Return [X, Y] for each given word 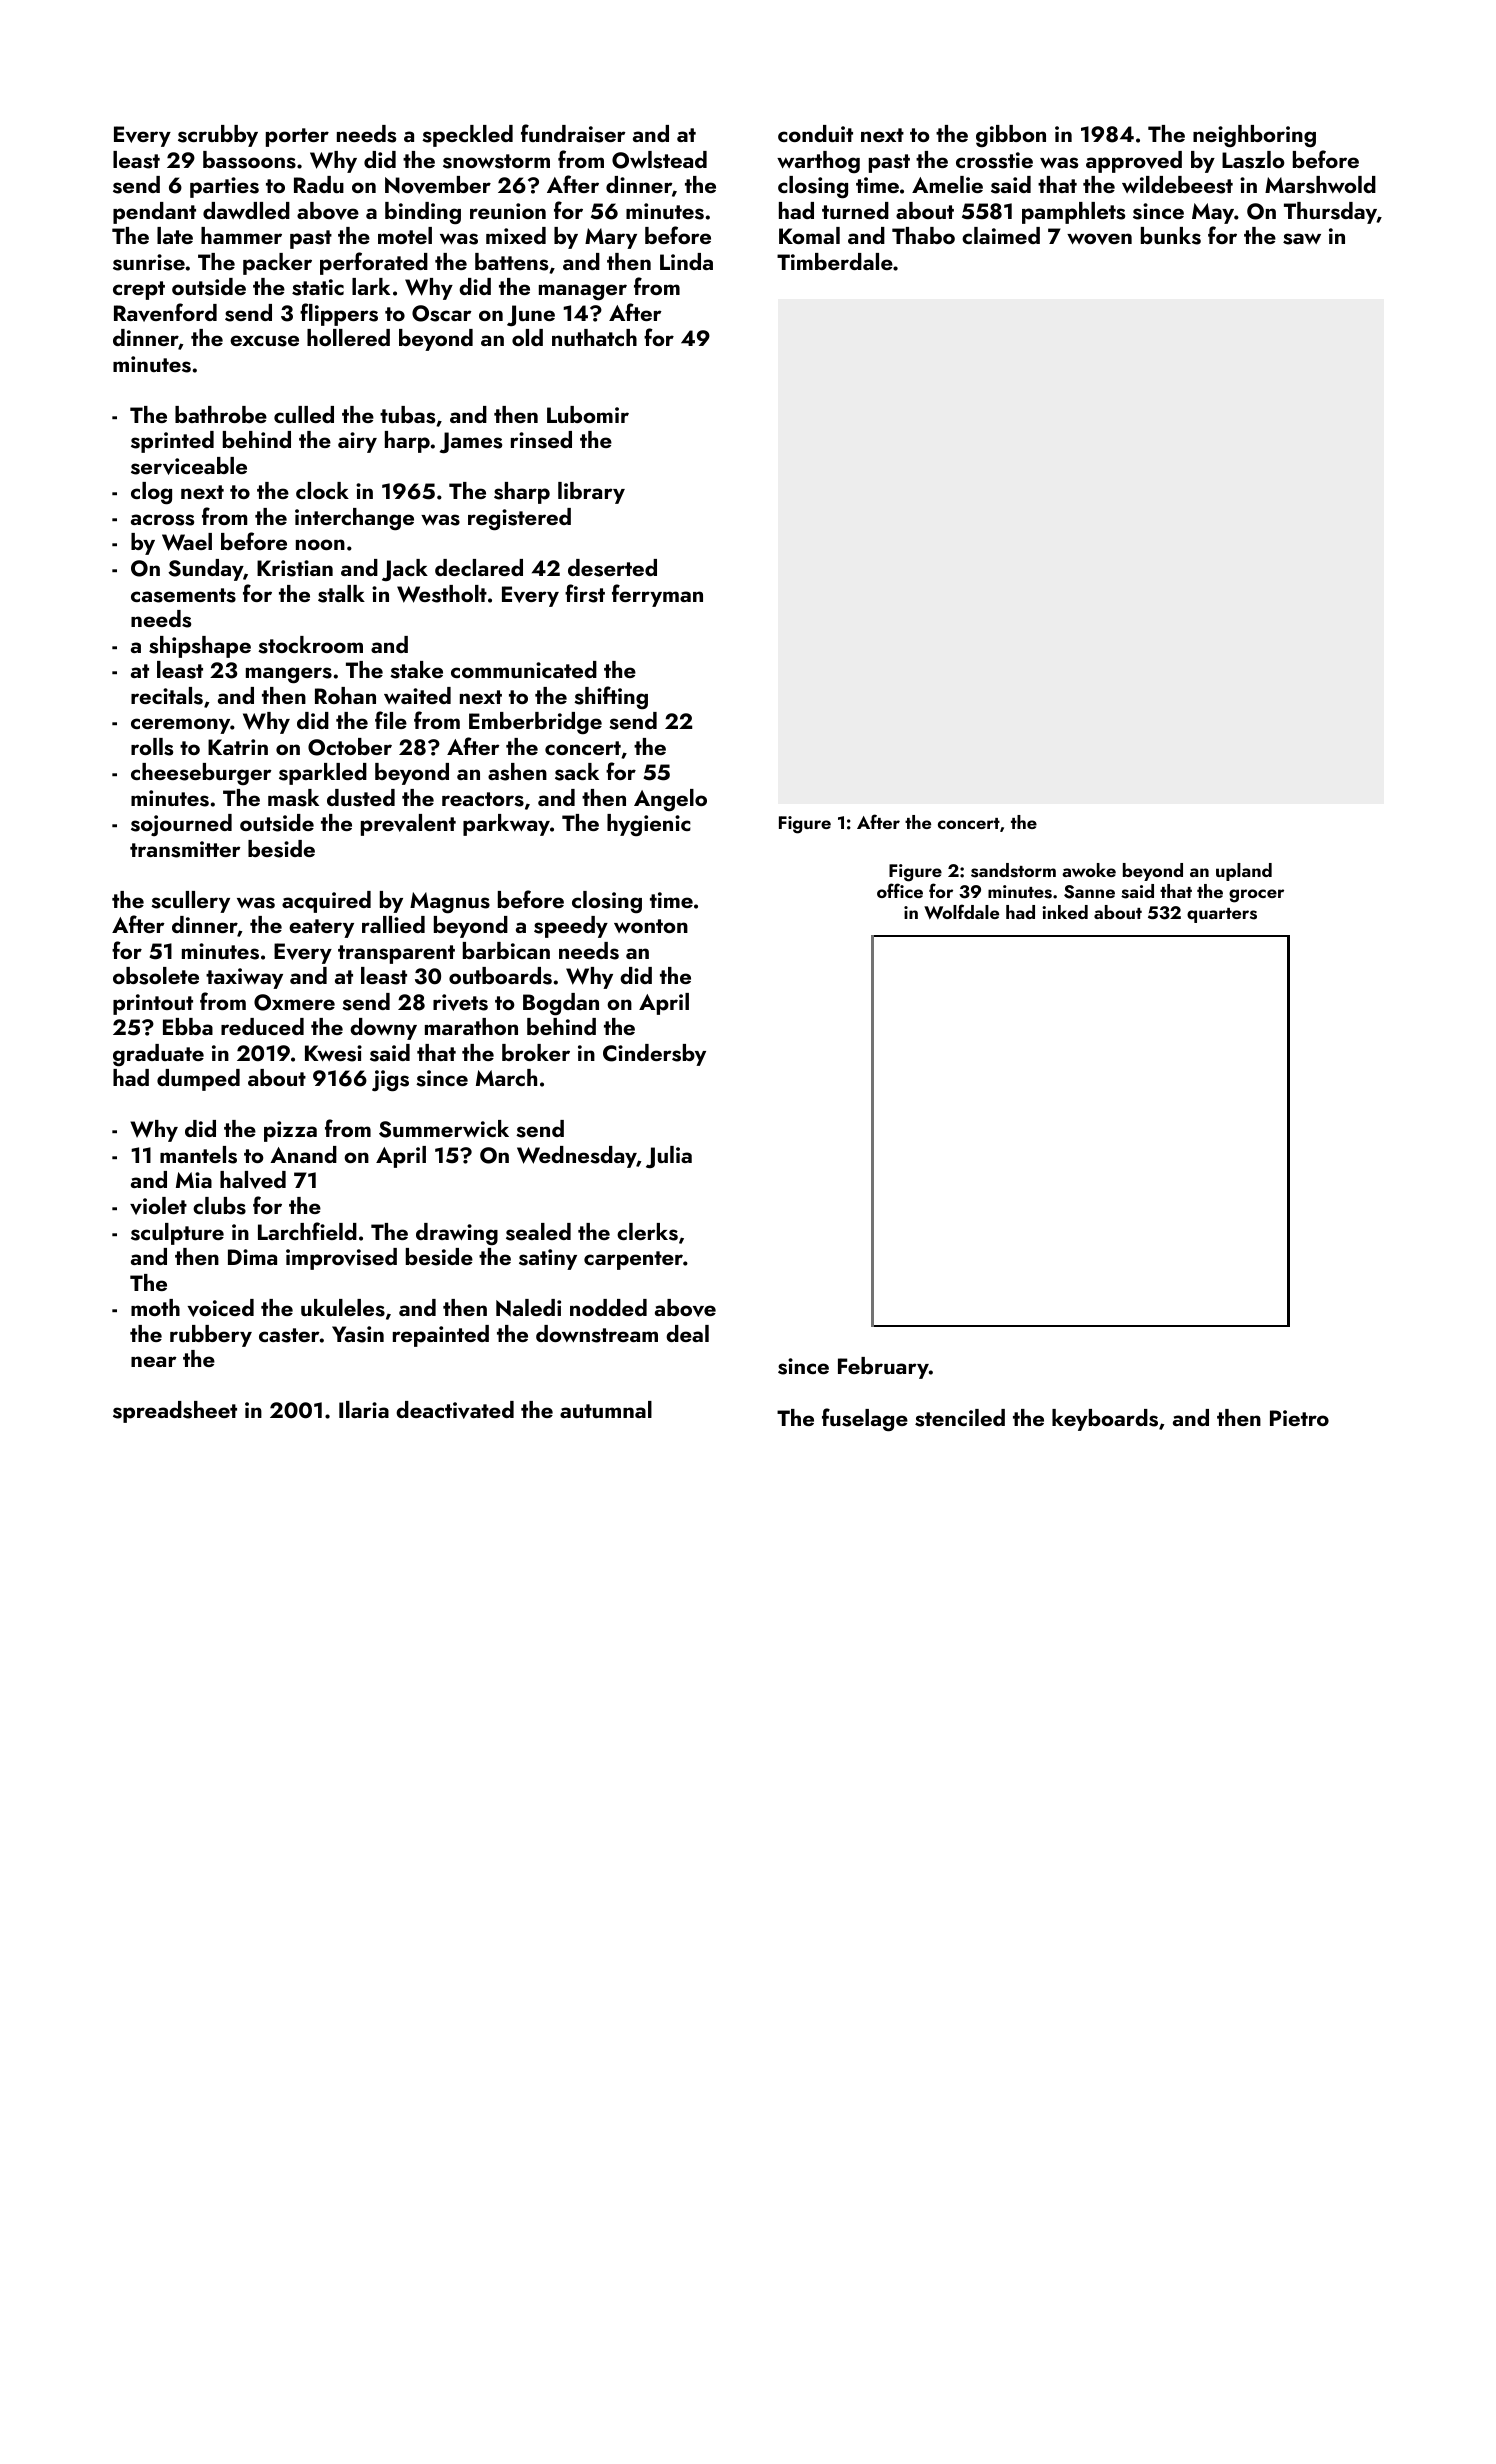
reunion [508, 211]
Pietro [1299, 1418]
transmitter [185, 849]
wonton [651, 926]
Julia [669, 1157]
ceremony [180, 726]
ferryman [657, 595]
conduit [815, 133]
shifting [611, 698]
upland [1244, 872]
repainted [441, 1336]
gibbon [1011, 136]
